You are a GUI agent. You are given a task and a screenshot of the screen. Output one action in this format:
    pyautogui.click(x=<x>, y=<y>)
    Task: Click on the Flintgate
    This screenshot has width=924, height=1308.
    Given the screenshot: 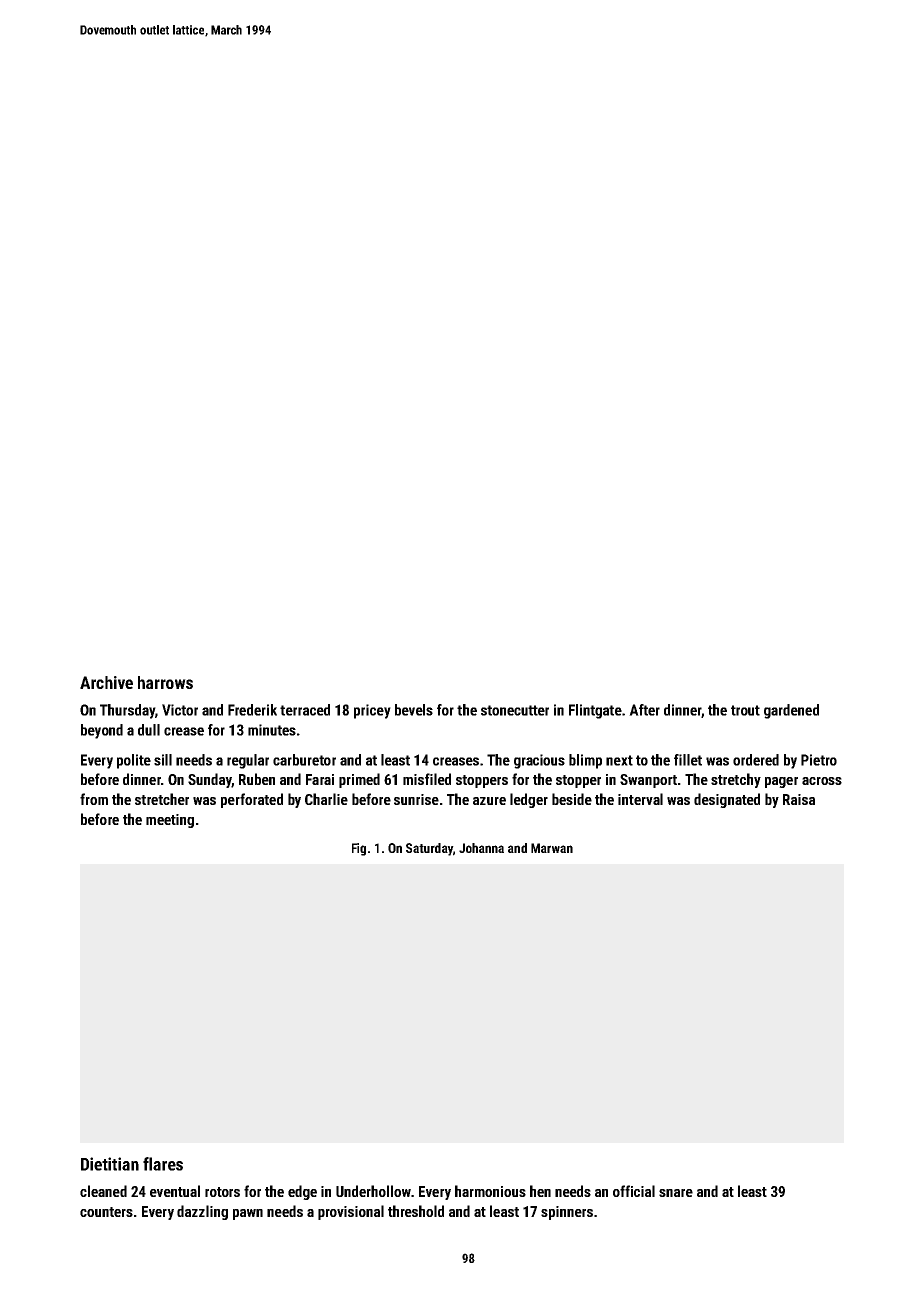 What is the action you would take?
    pyautogui.click(x=595, y=711)
